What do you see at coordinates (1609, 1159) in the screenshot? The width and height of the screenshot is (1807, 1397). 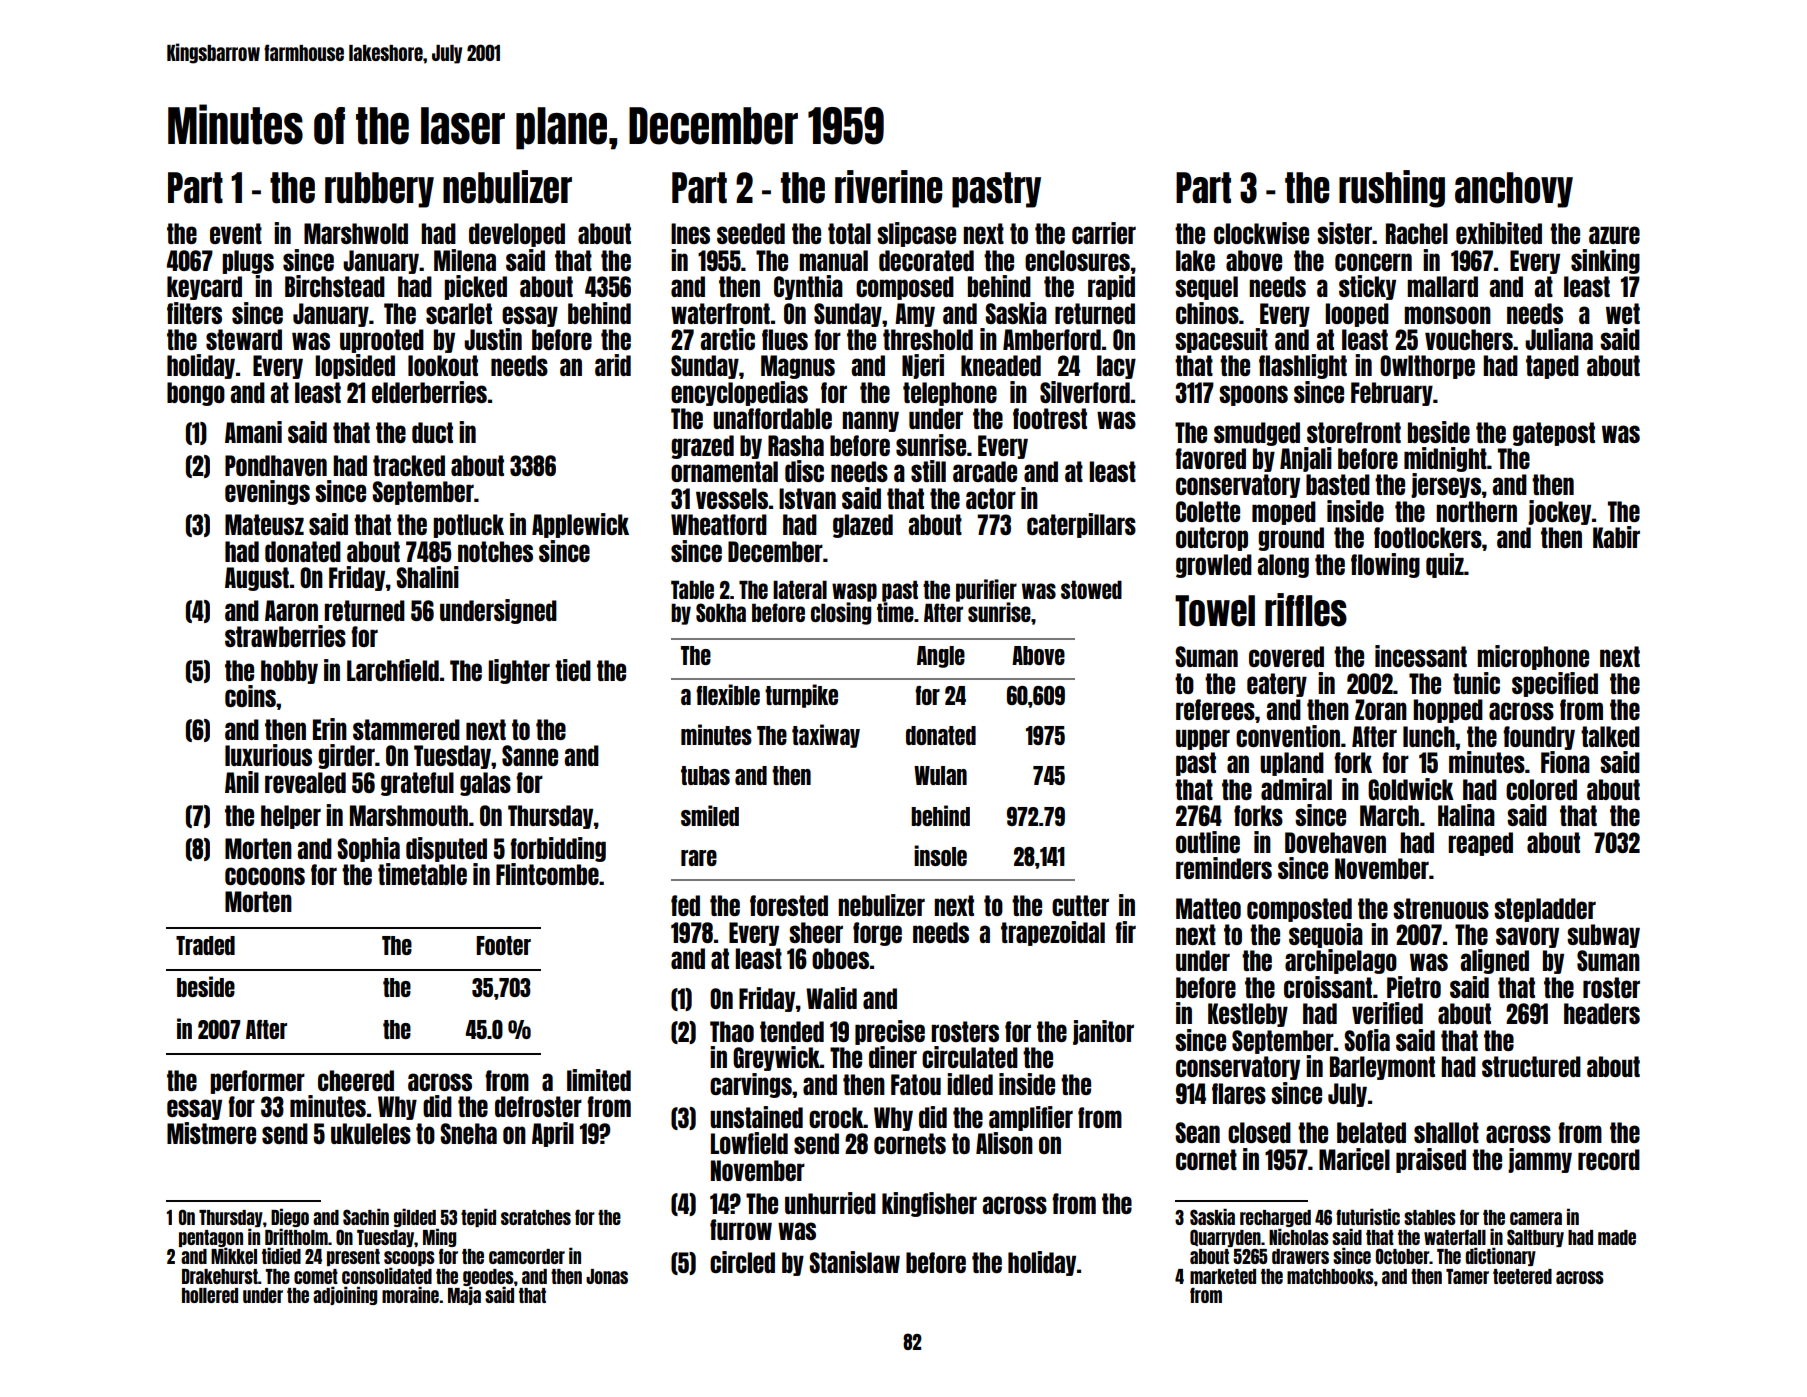 I see `record` at bounding box center [1609, 1159].
